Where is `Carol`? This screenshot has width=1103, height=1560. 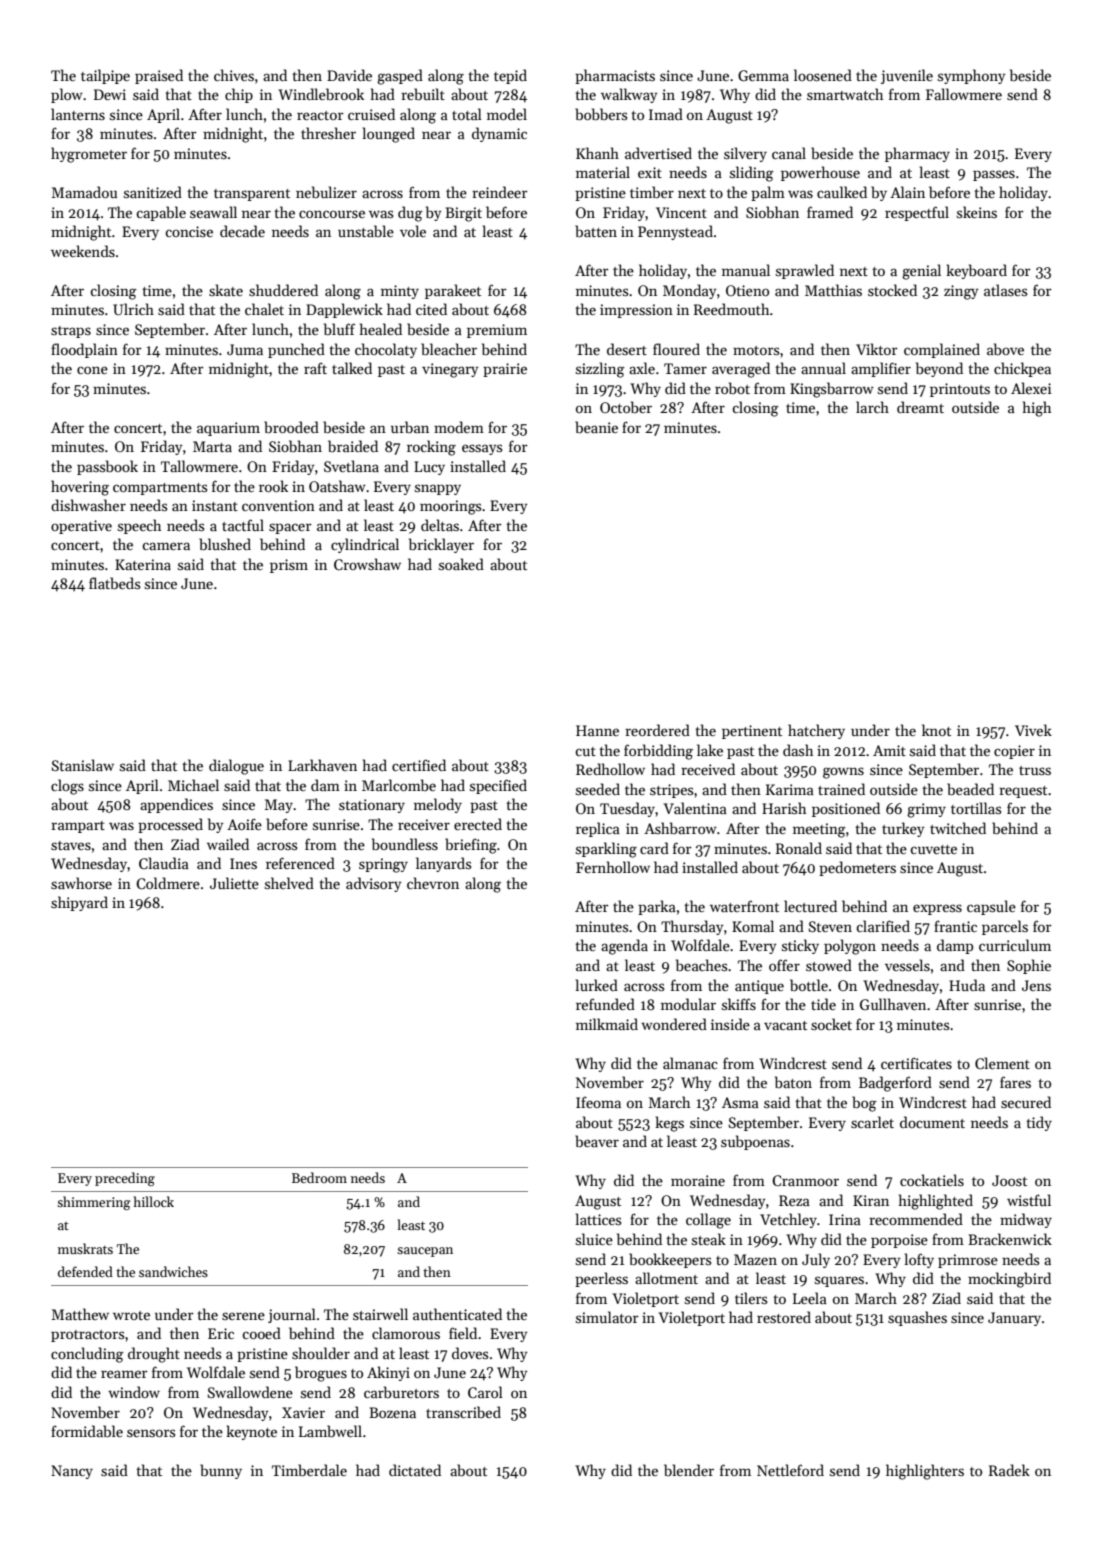 Carol is located at coordinates (485, 1392).
